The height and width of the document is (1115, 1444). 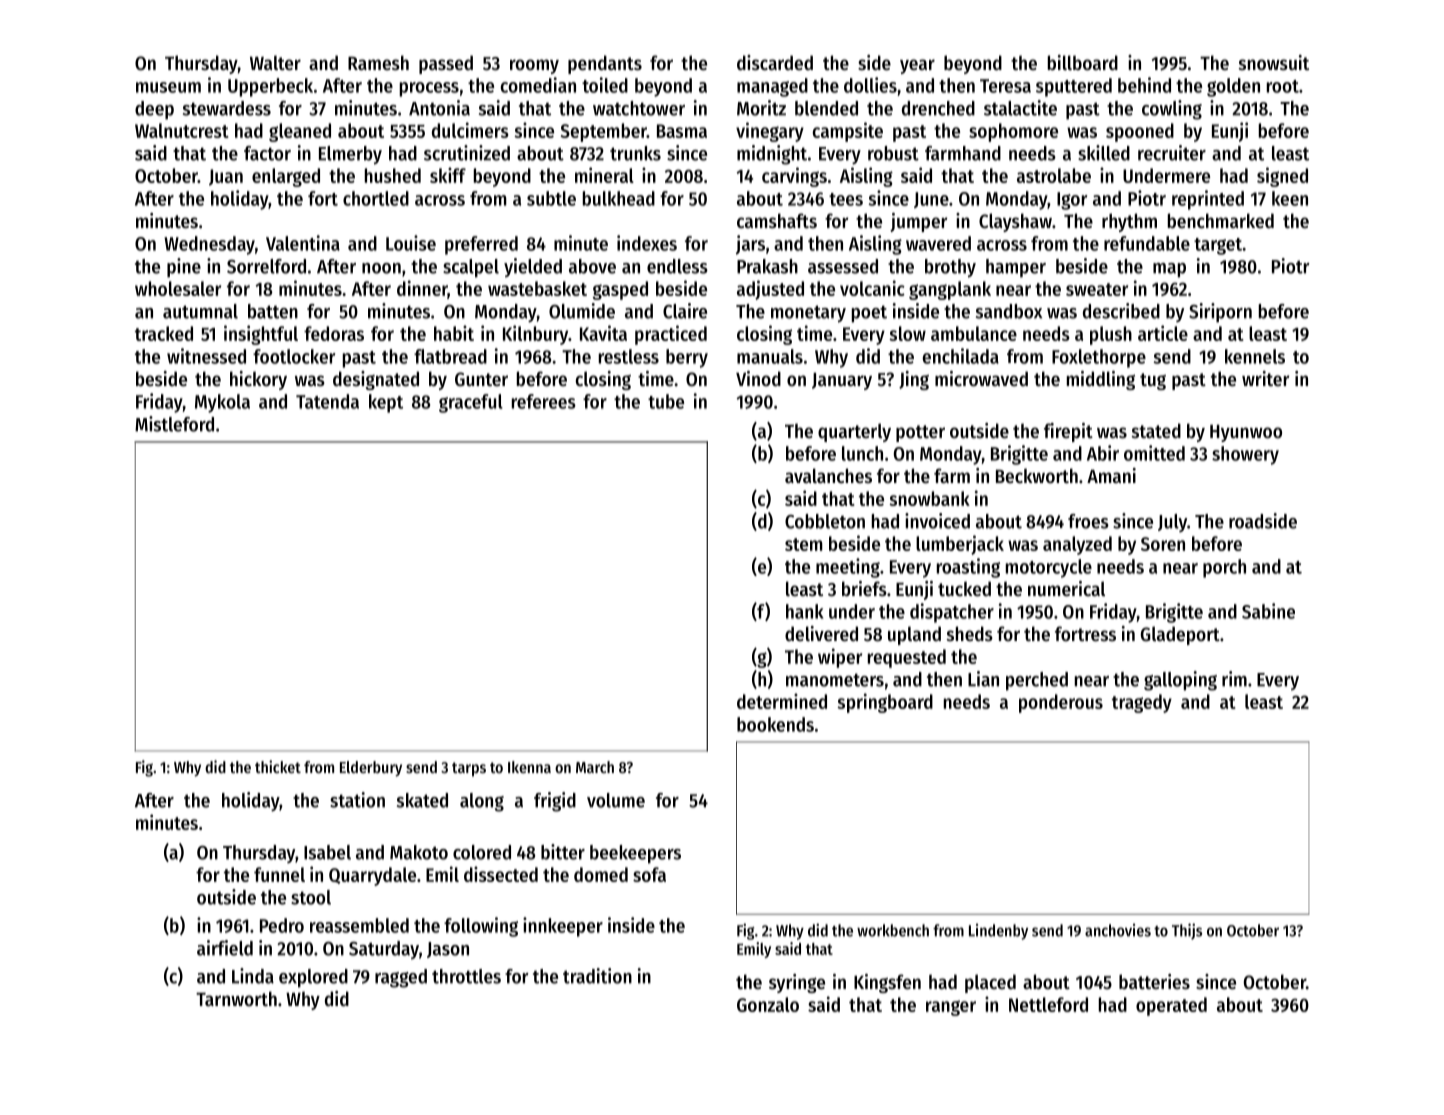 What do you see at coordinates (768, 1004) in the document?
I see `Gonzalo` at bounding box center [768, 1004].
